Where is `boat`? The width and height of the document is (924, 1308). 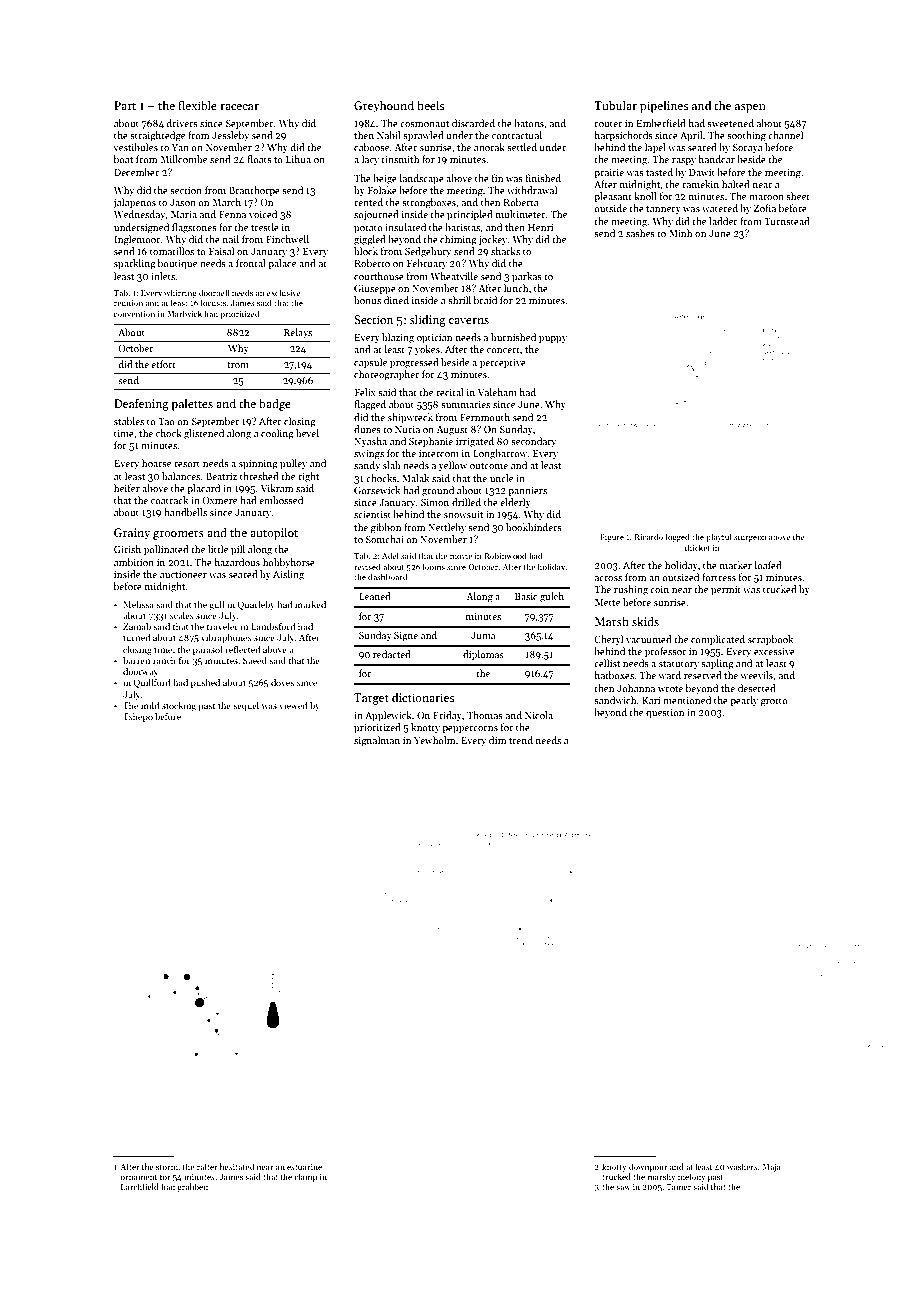
boat is located at coordinates (123, 159).
